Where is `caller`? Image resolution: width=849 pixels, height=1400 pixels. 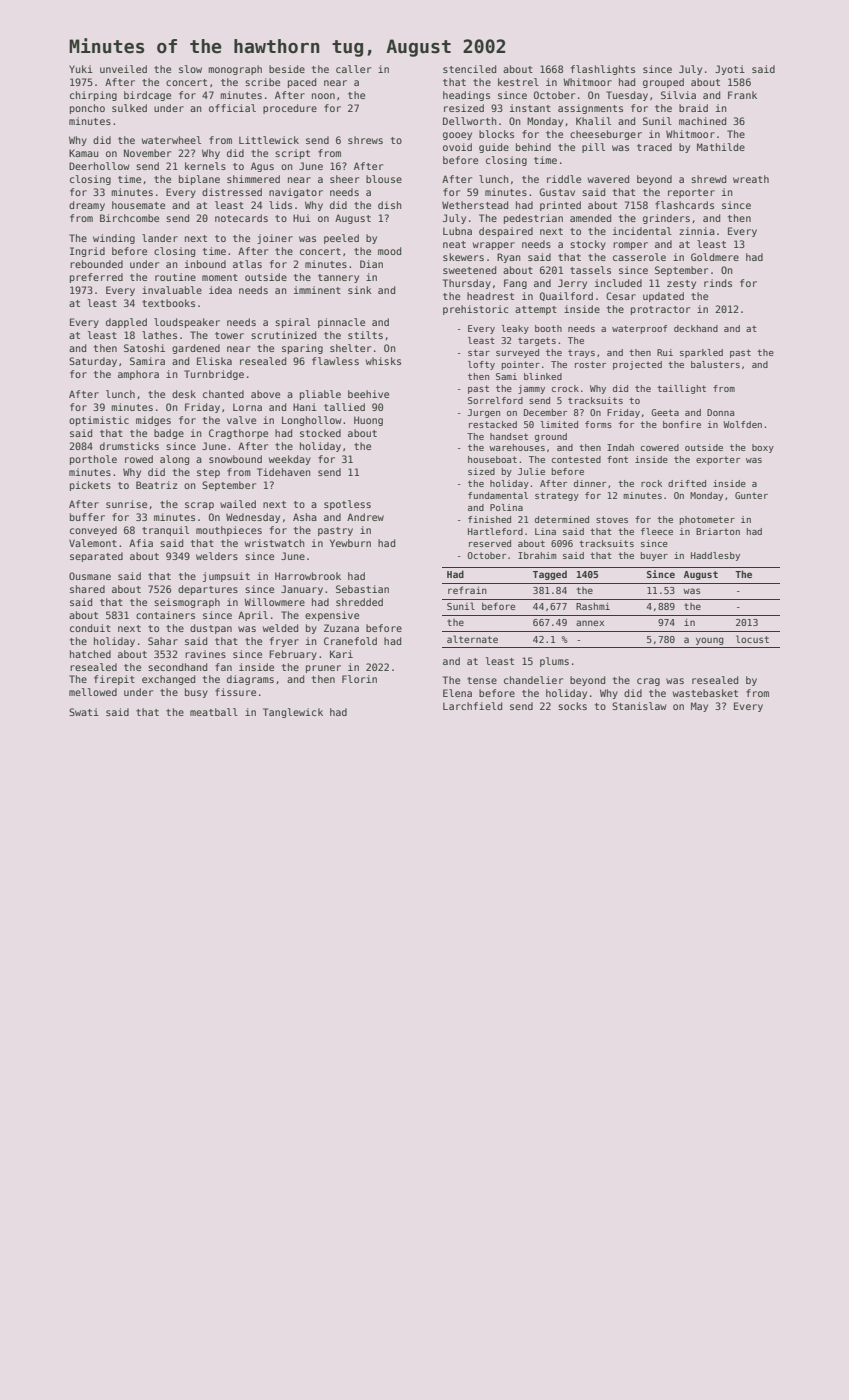 caller is located at coordinates (353, 69).
